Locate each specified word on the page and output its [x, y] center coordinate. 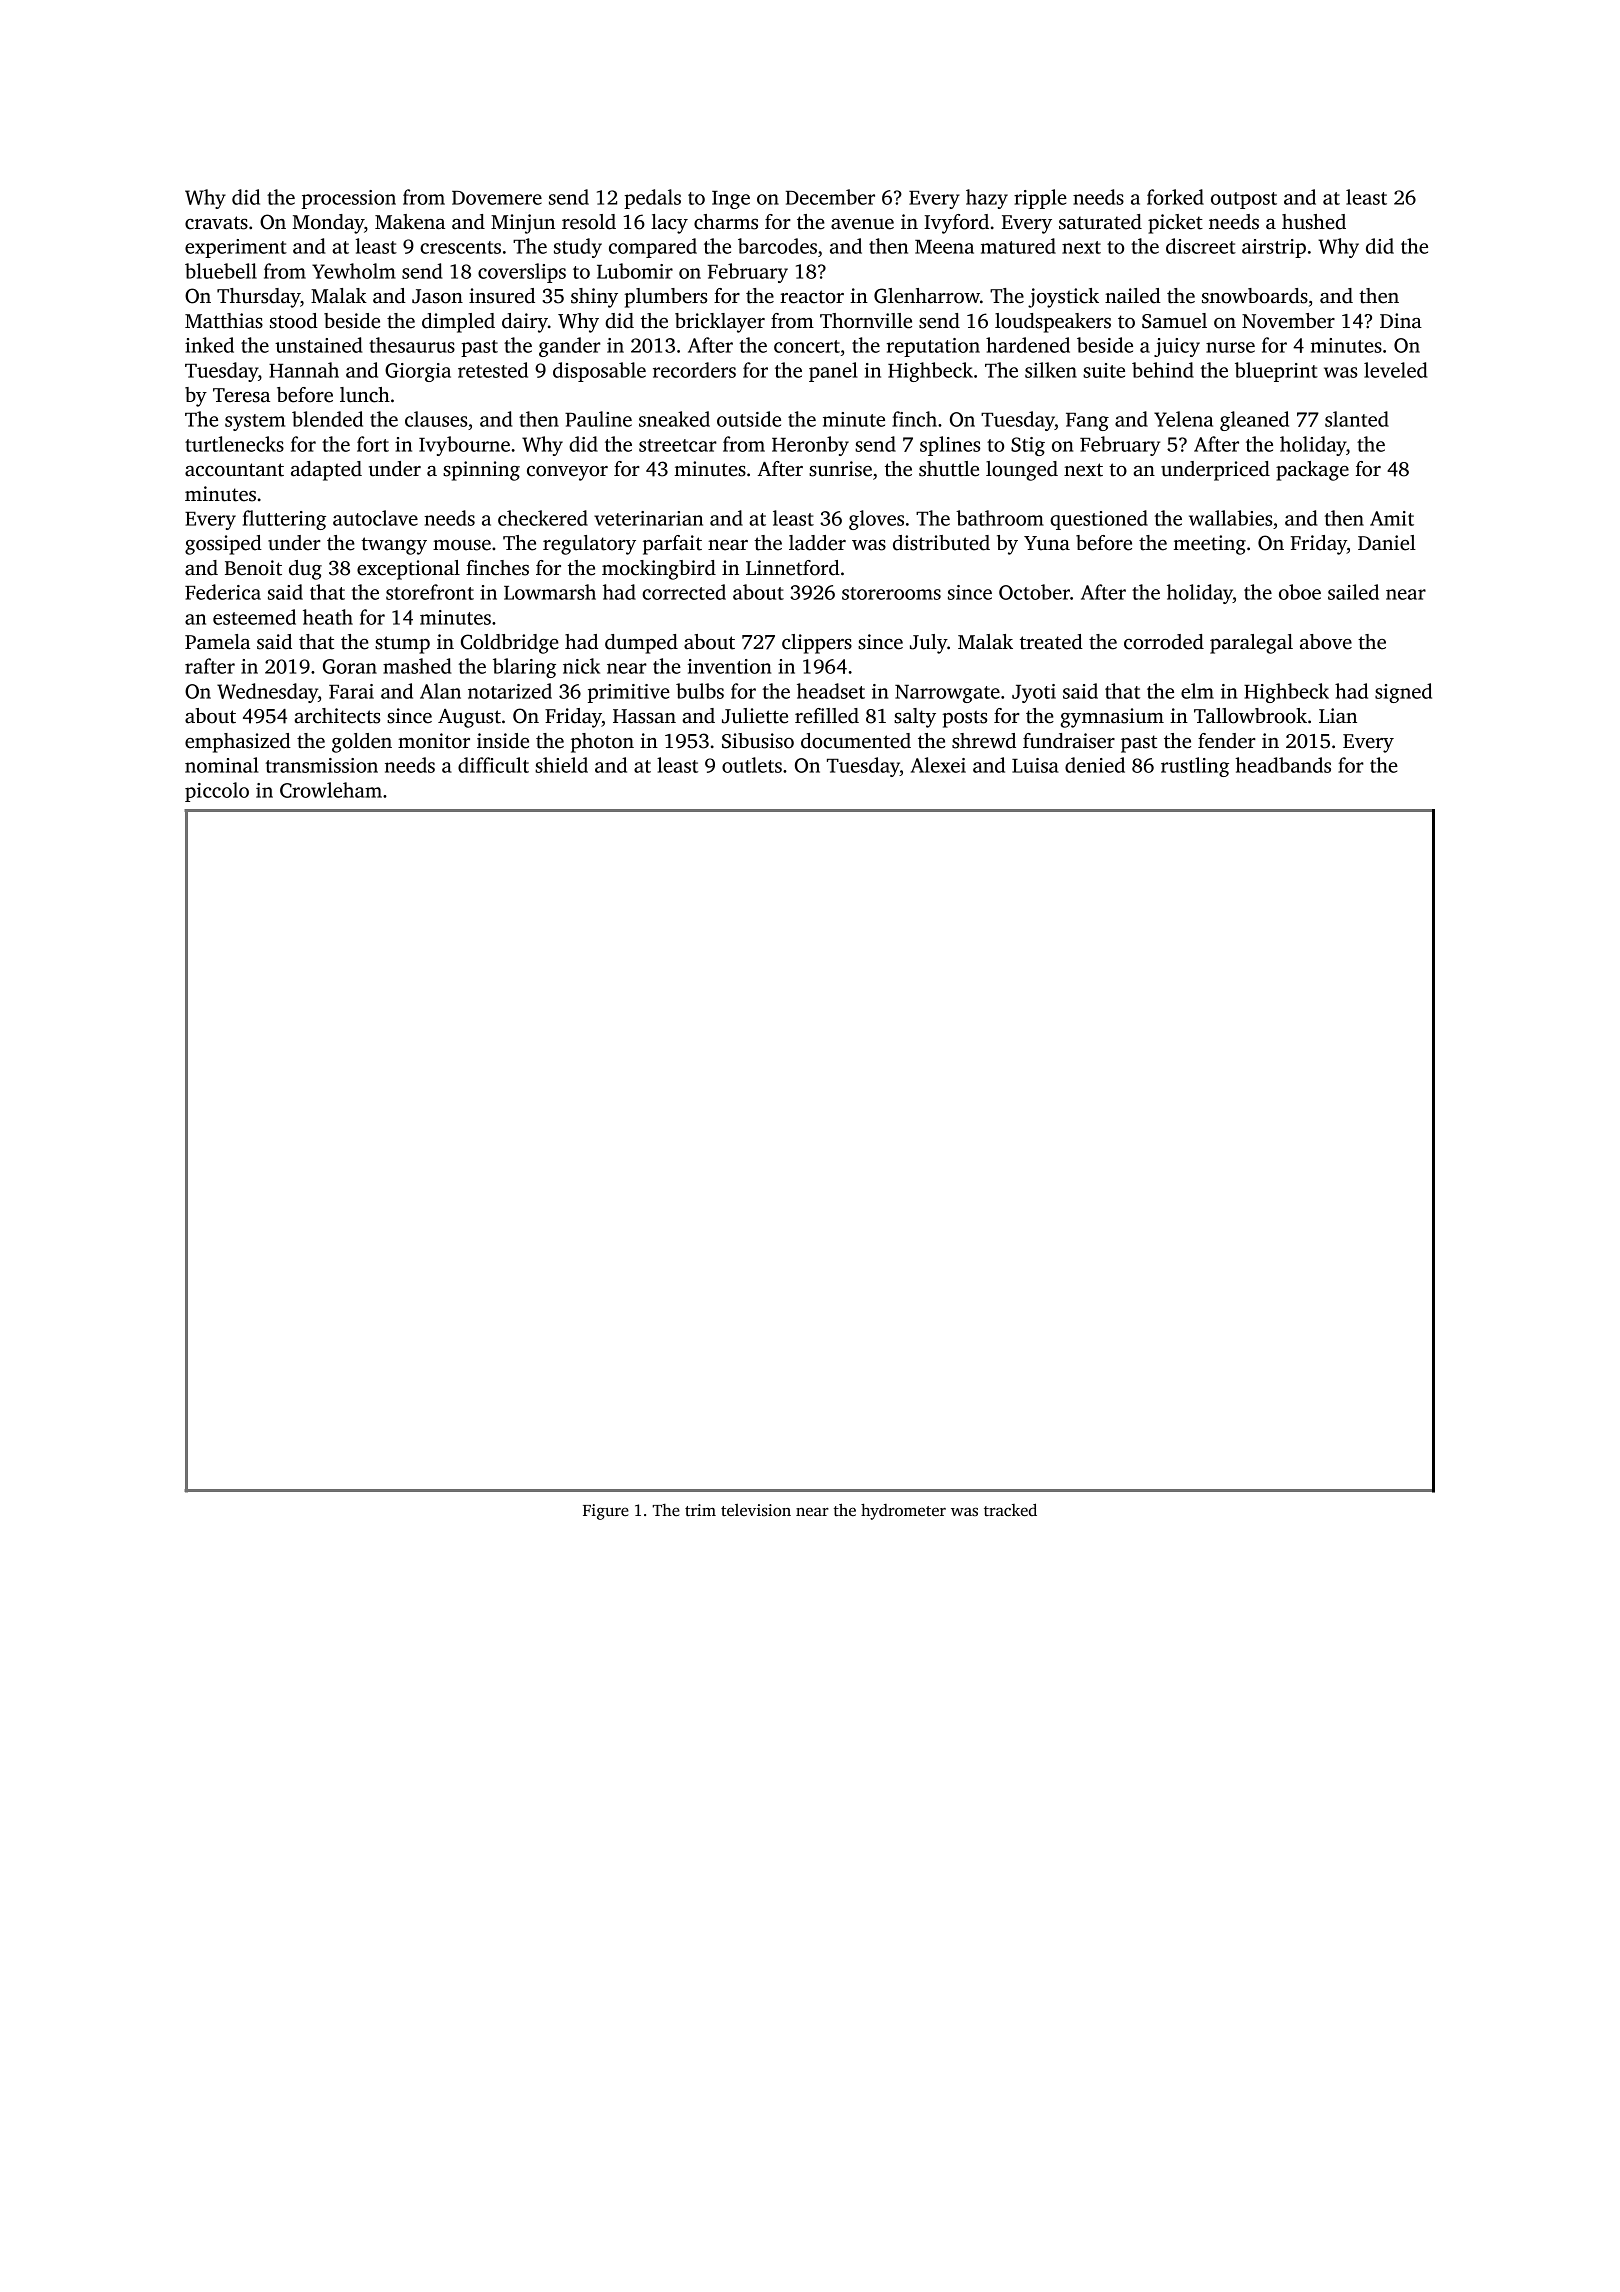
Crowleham [331, 790]
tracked [1010, 1510]
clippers [817, 644]
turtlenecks [234, 444]
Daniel [1387, 543]
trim [700, 1510]
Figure [606, 1512]
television [756, 1510]
